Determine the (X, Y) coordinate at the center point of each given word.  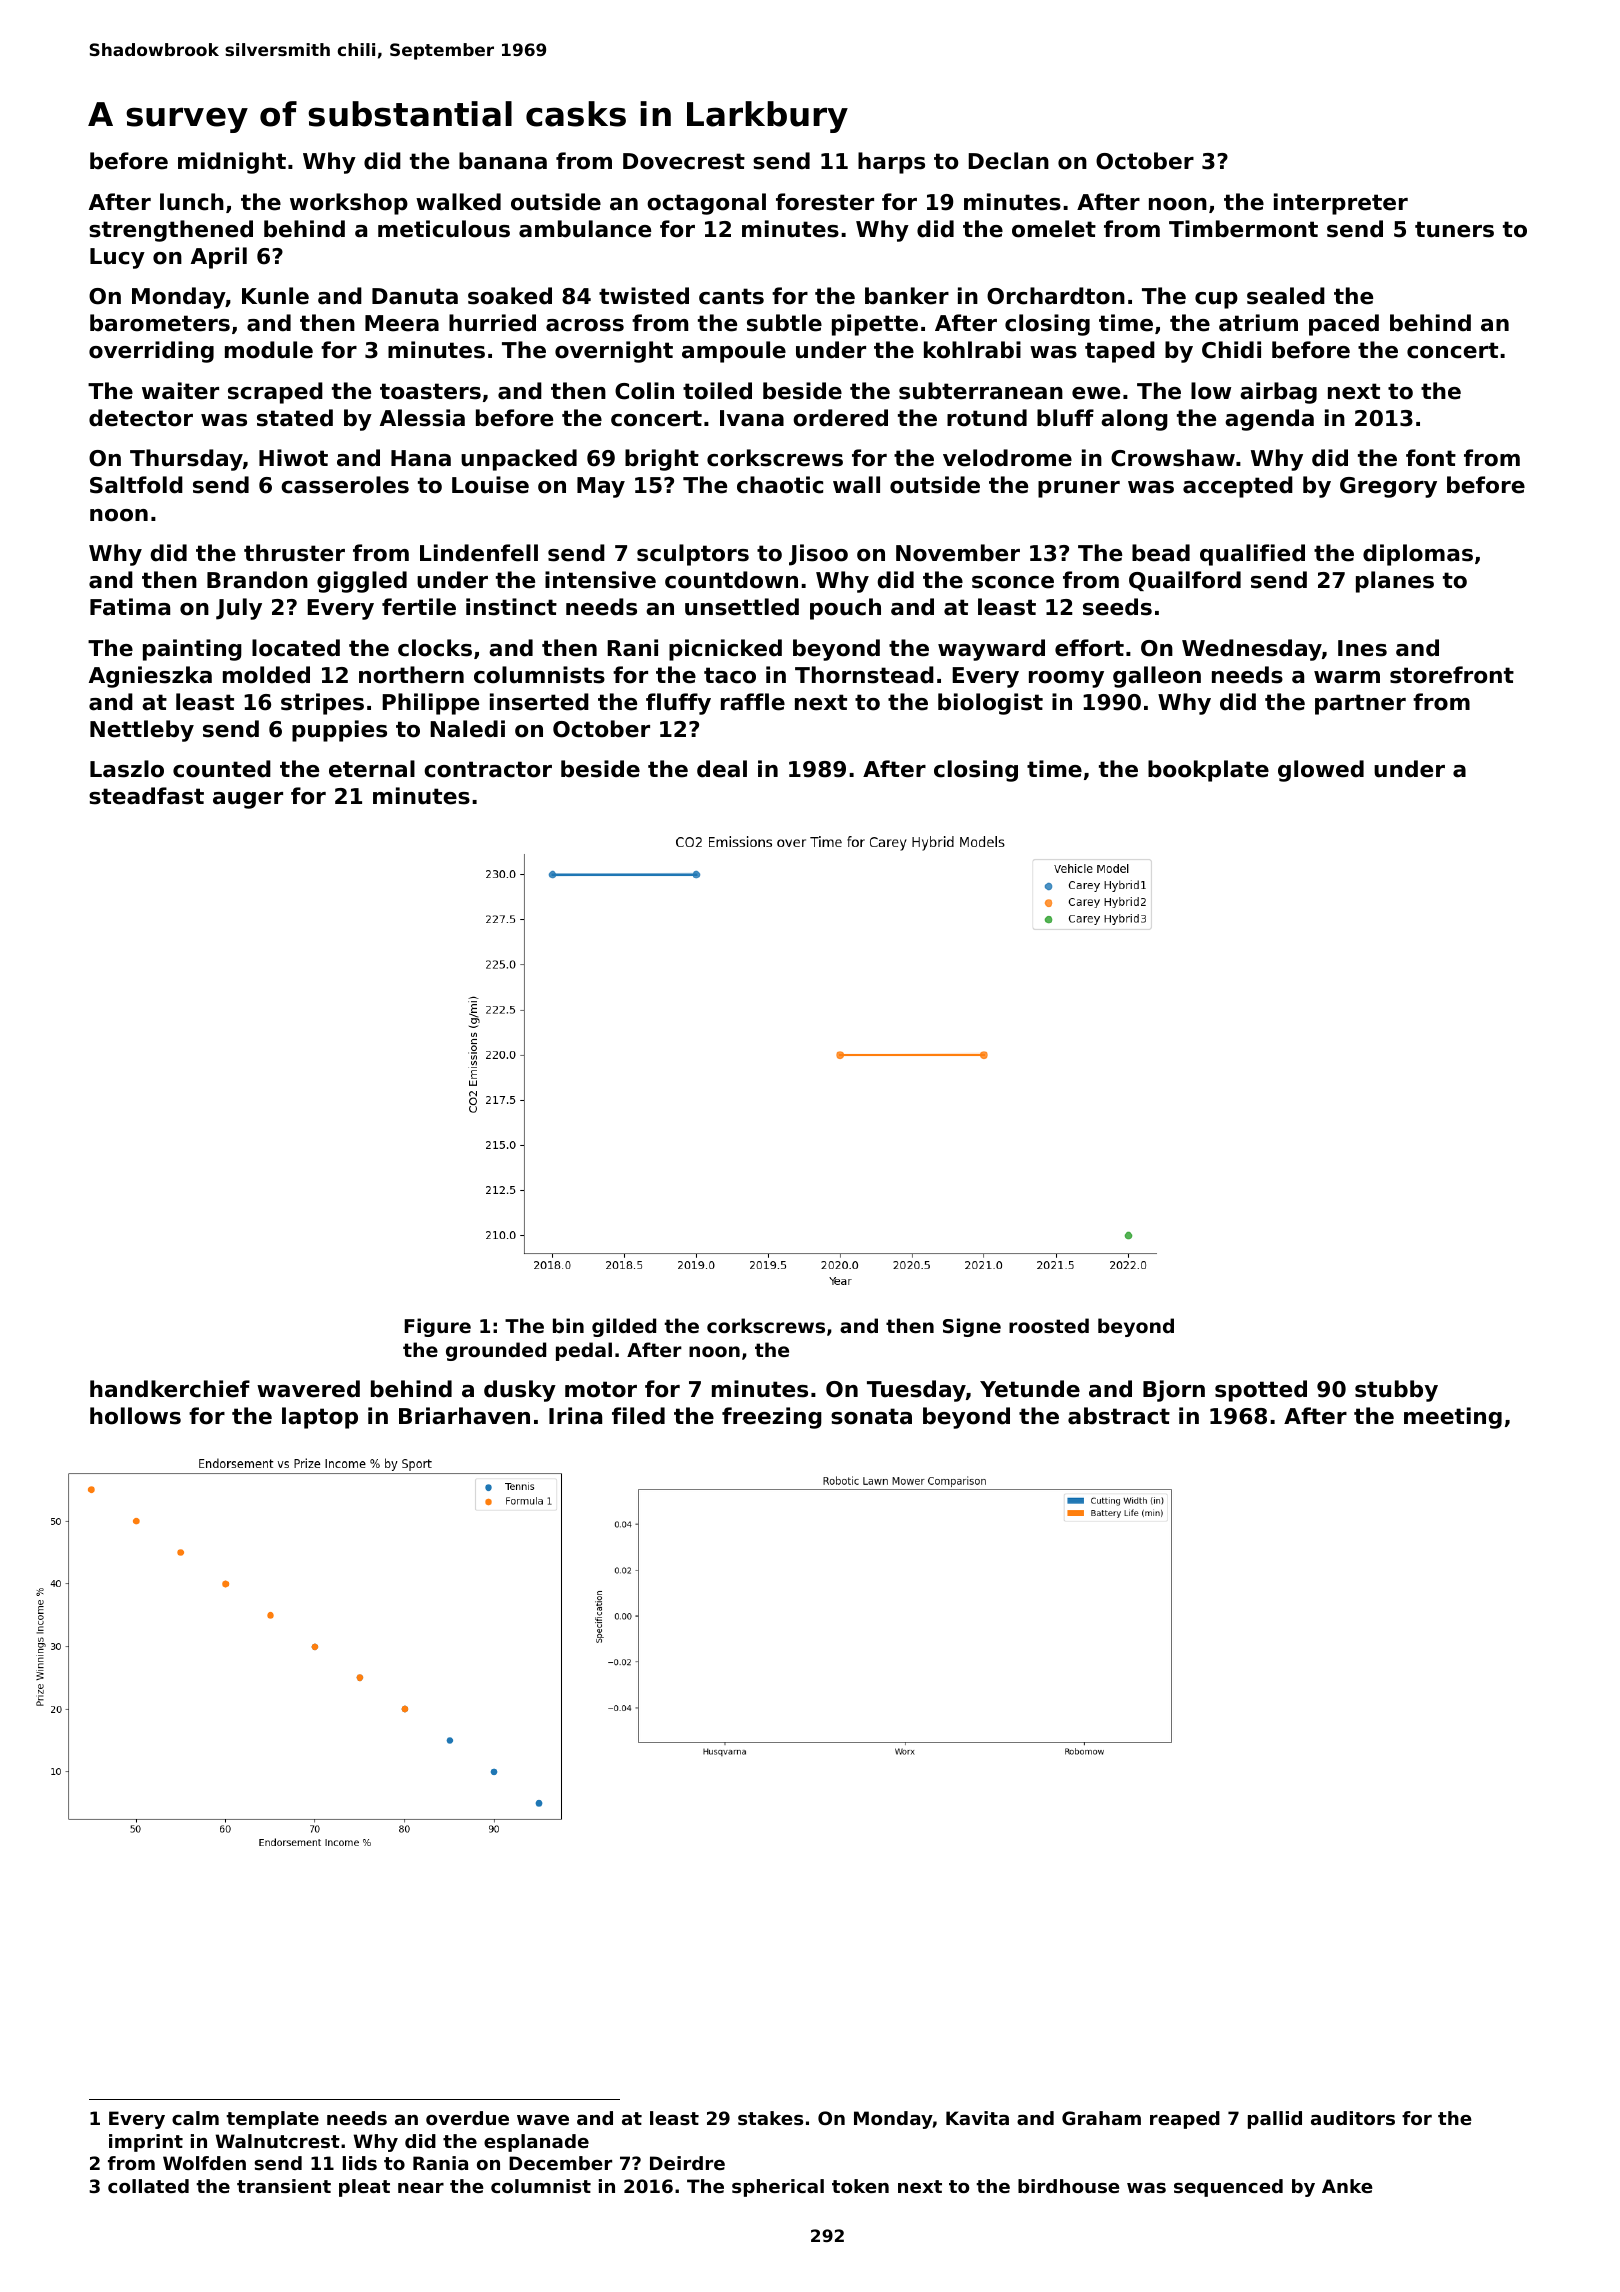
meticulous (444, 229)
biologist (990, 704)
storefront (1452, 675)
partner (1360, 704)
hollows (135, 1416)
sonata (871, 1416)
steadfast (146, 796)
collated (148, 2186)
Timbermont (1243, 229)
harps (891, 163)
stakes (770, 2118)
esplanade (536, 2143)
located (296, 648)
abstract (1119, 1416)
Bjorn (1174, 1391)
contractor (488, 769)
